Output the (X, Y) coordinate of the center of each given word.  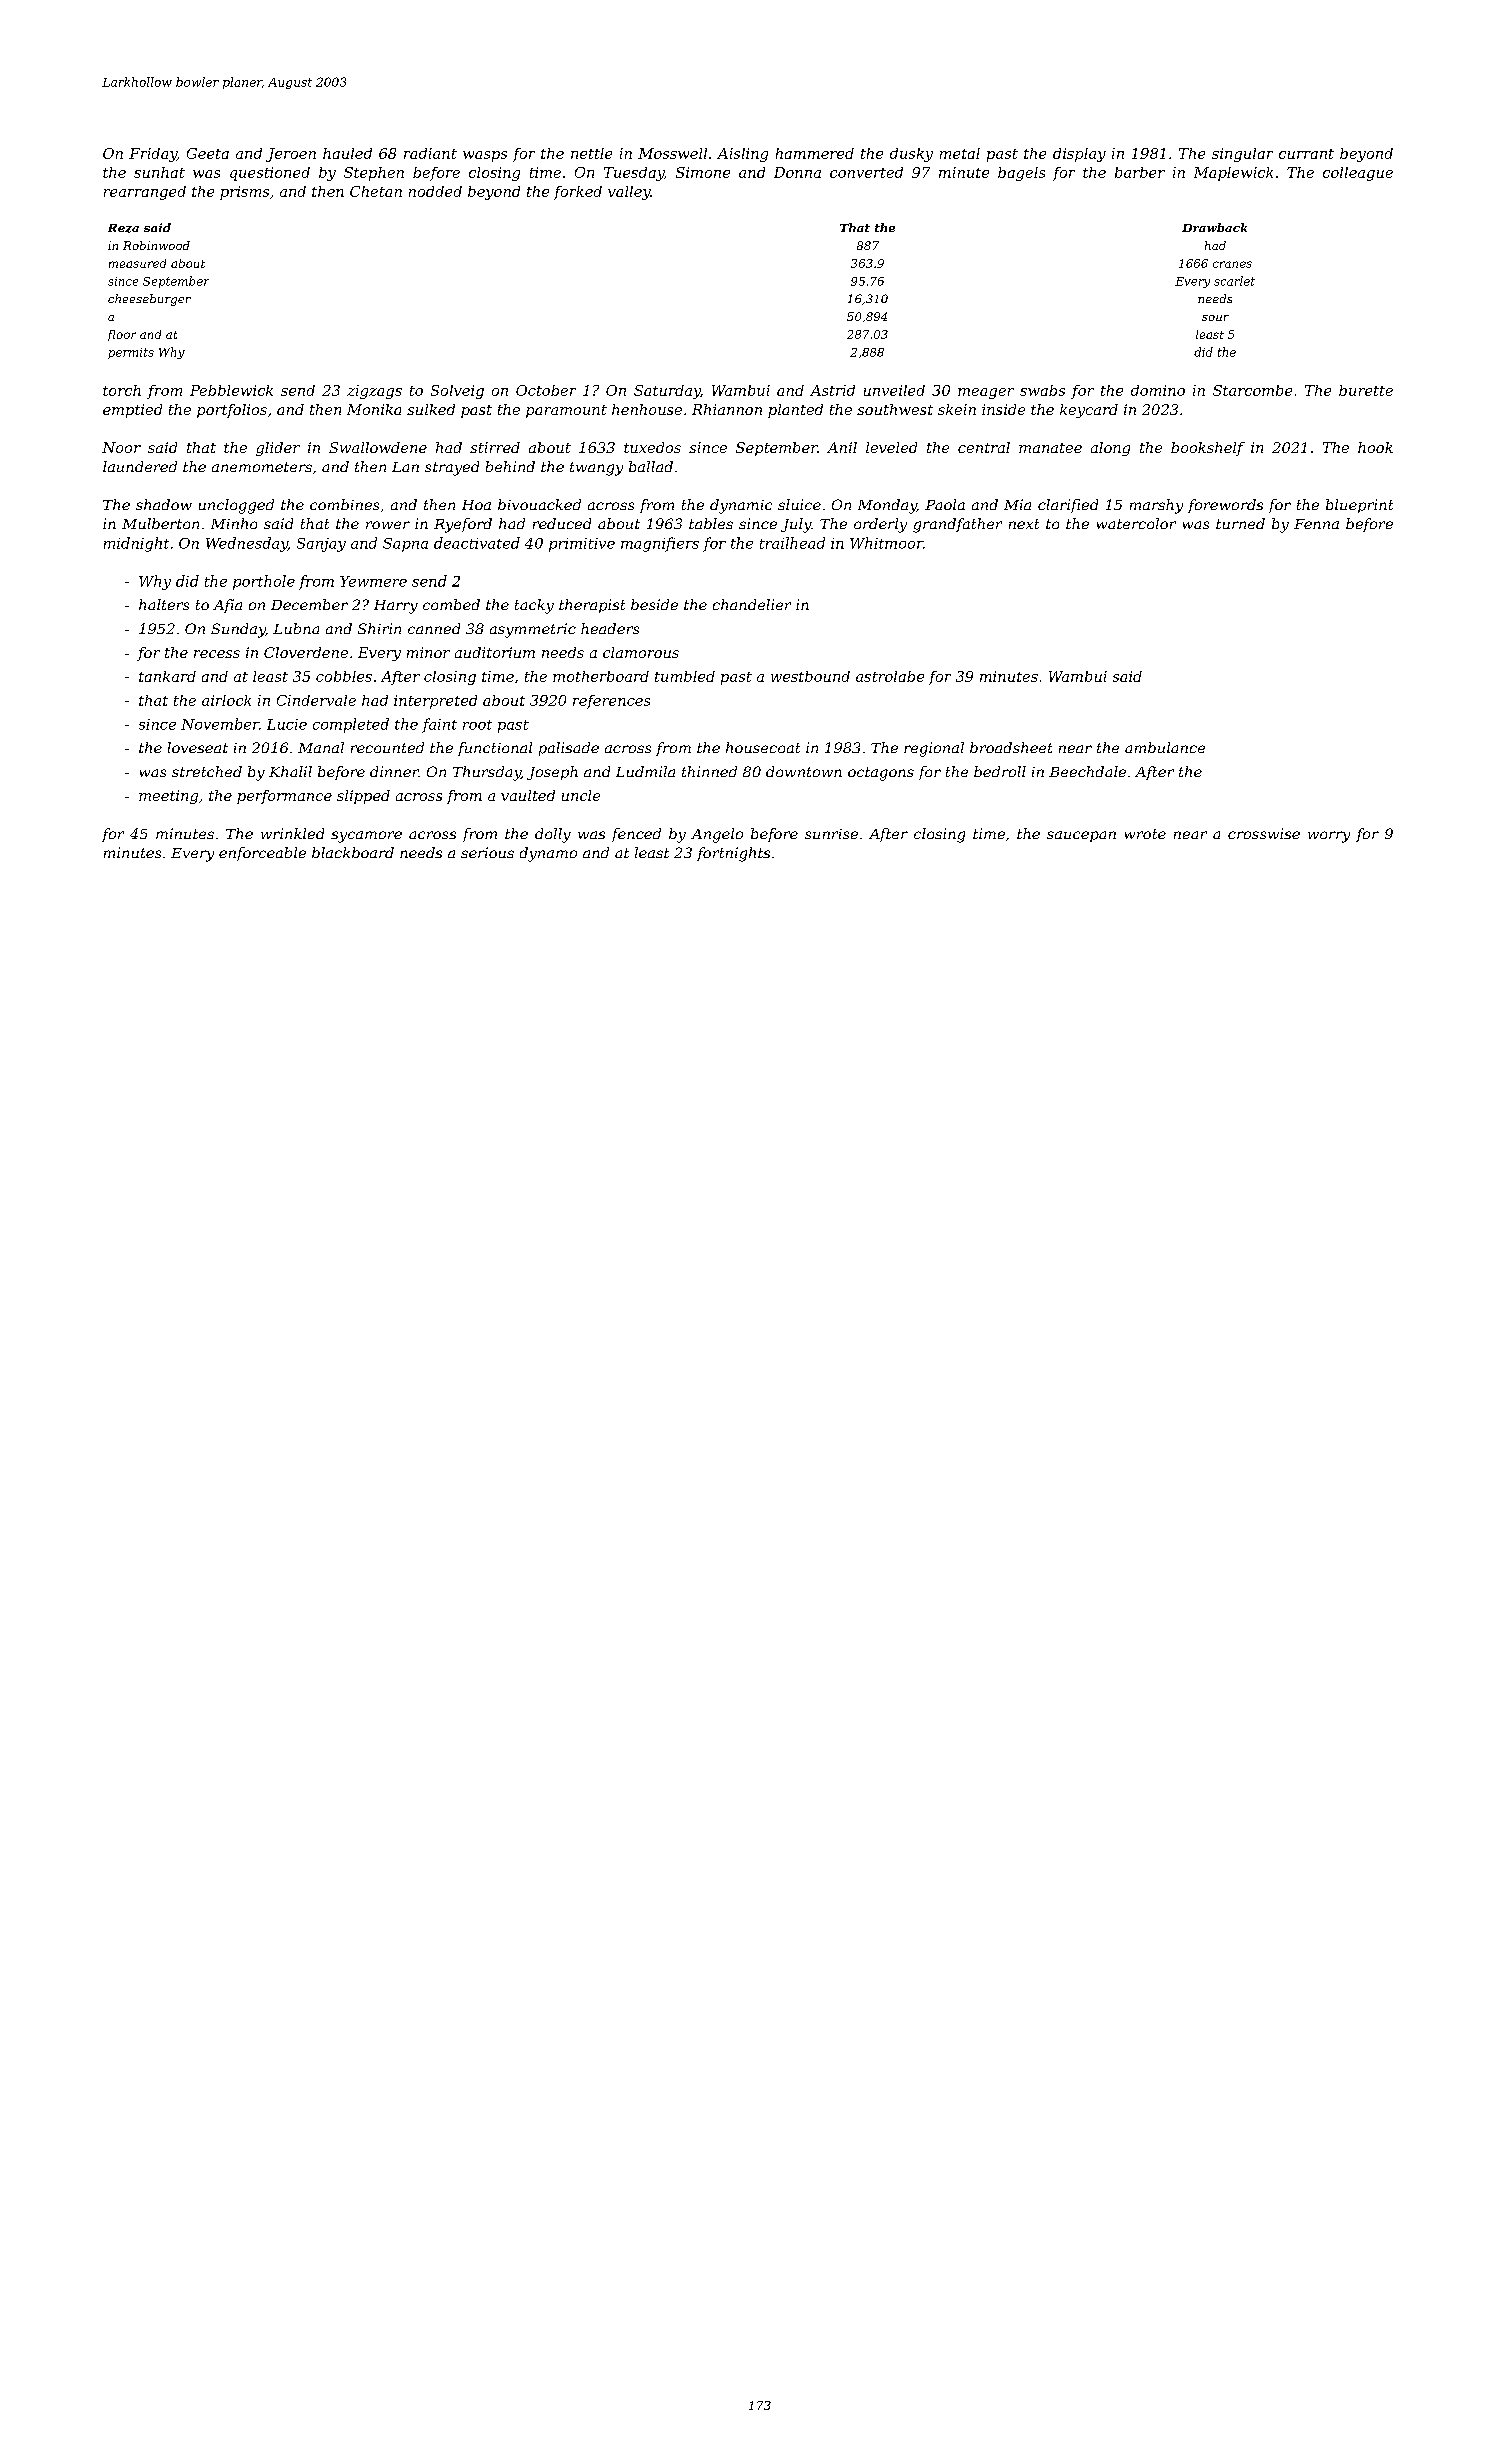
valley (629, 193)
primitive (582, 545)
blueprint (1359, 506)
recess (217, 654)
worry (1329, 837)
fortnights (733, 854)
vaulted (528, 795)
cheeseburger (149, 300)
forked (578, 193)
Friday (153, 155)
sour (1215, 318)
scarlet (1234, 281)
